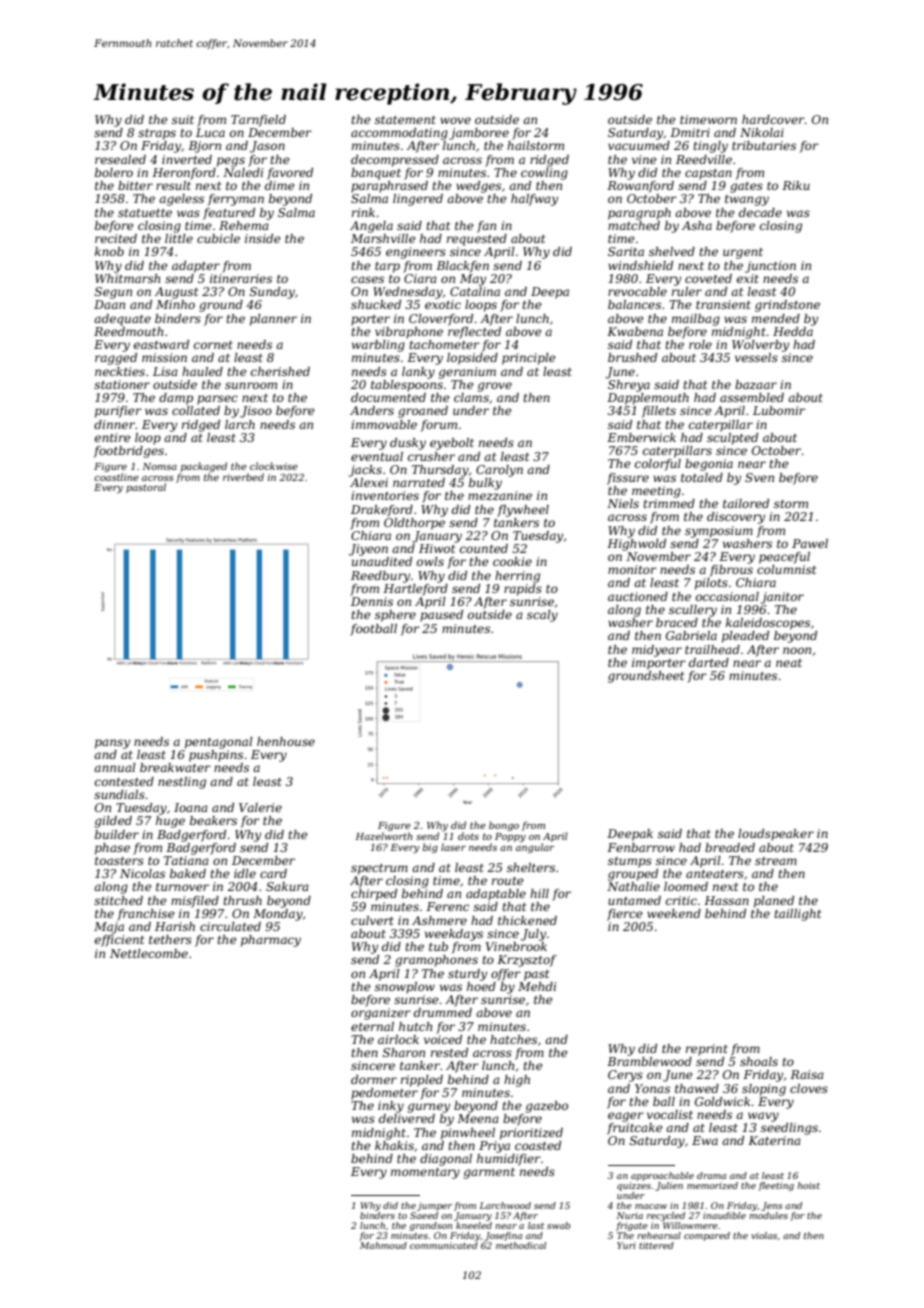 The width and height of the page is (924, 1308). Describe the element at coordinates (486, 227) in the page. I see `fan` at that location.
